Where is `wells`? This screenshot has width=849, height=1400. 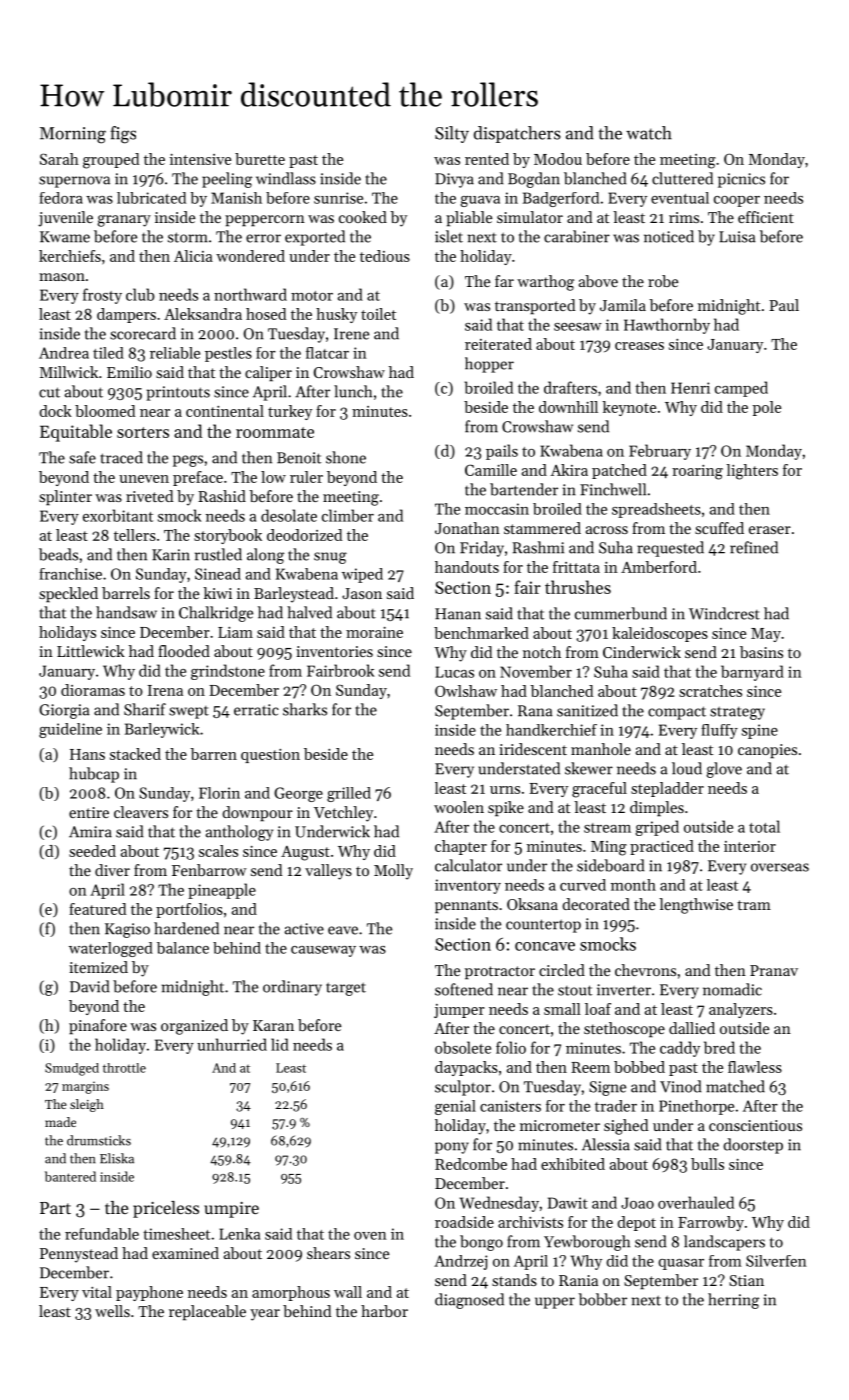
wells is located at coordinates (112, 1311).
